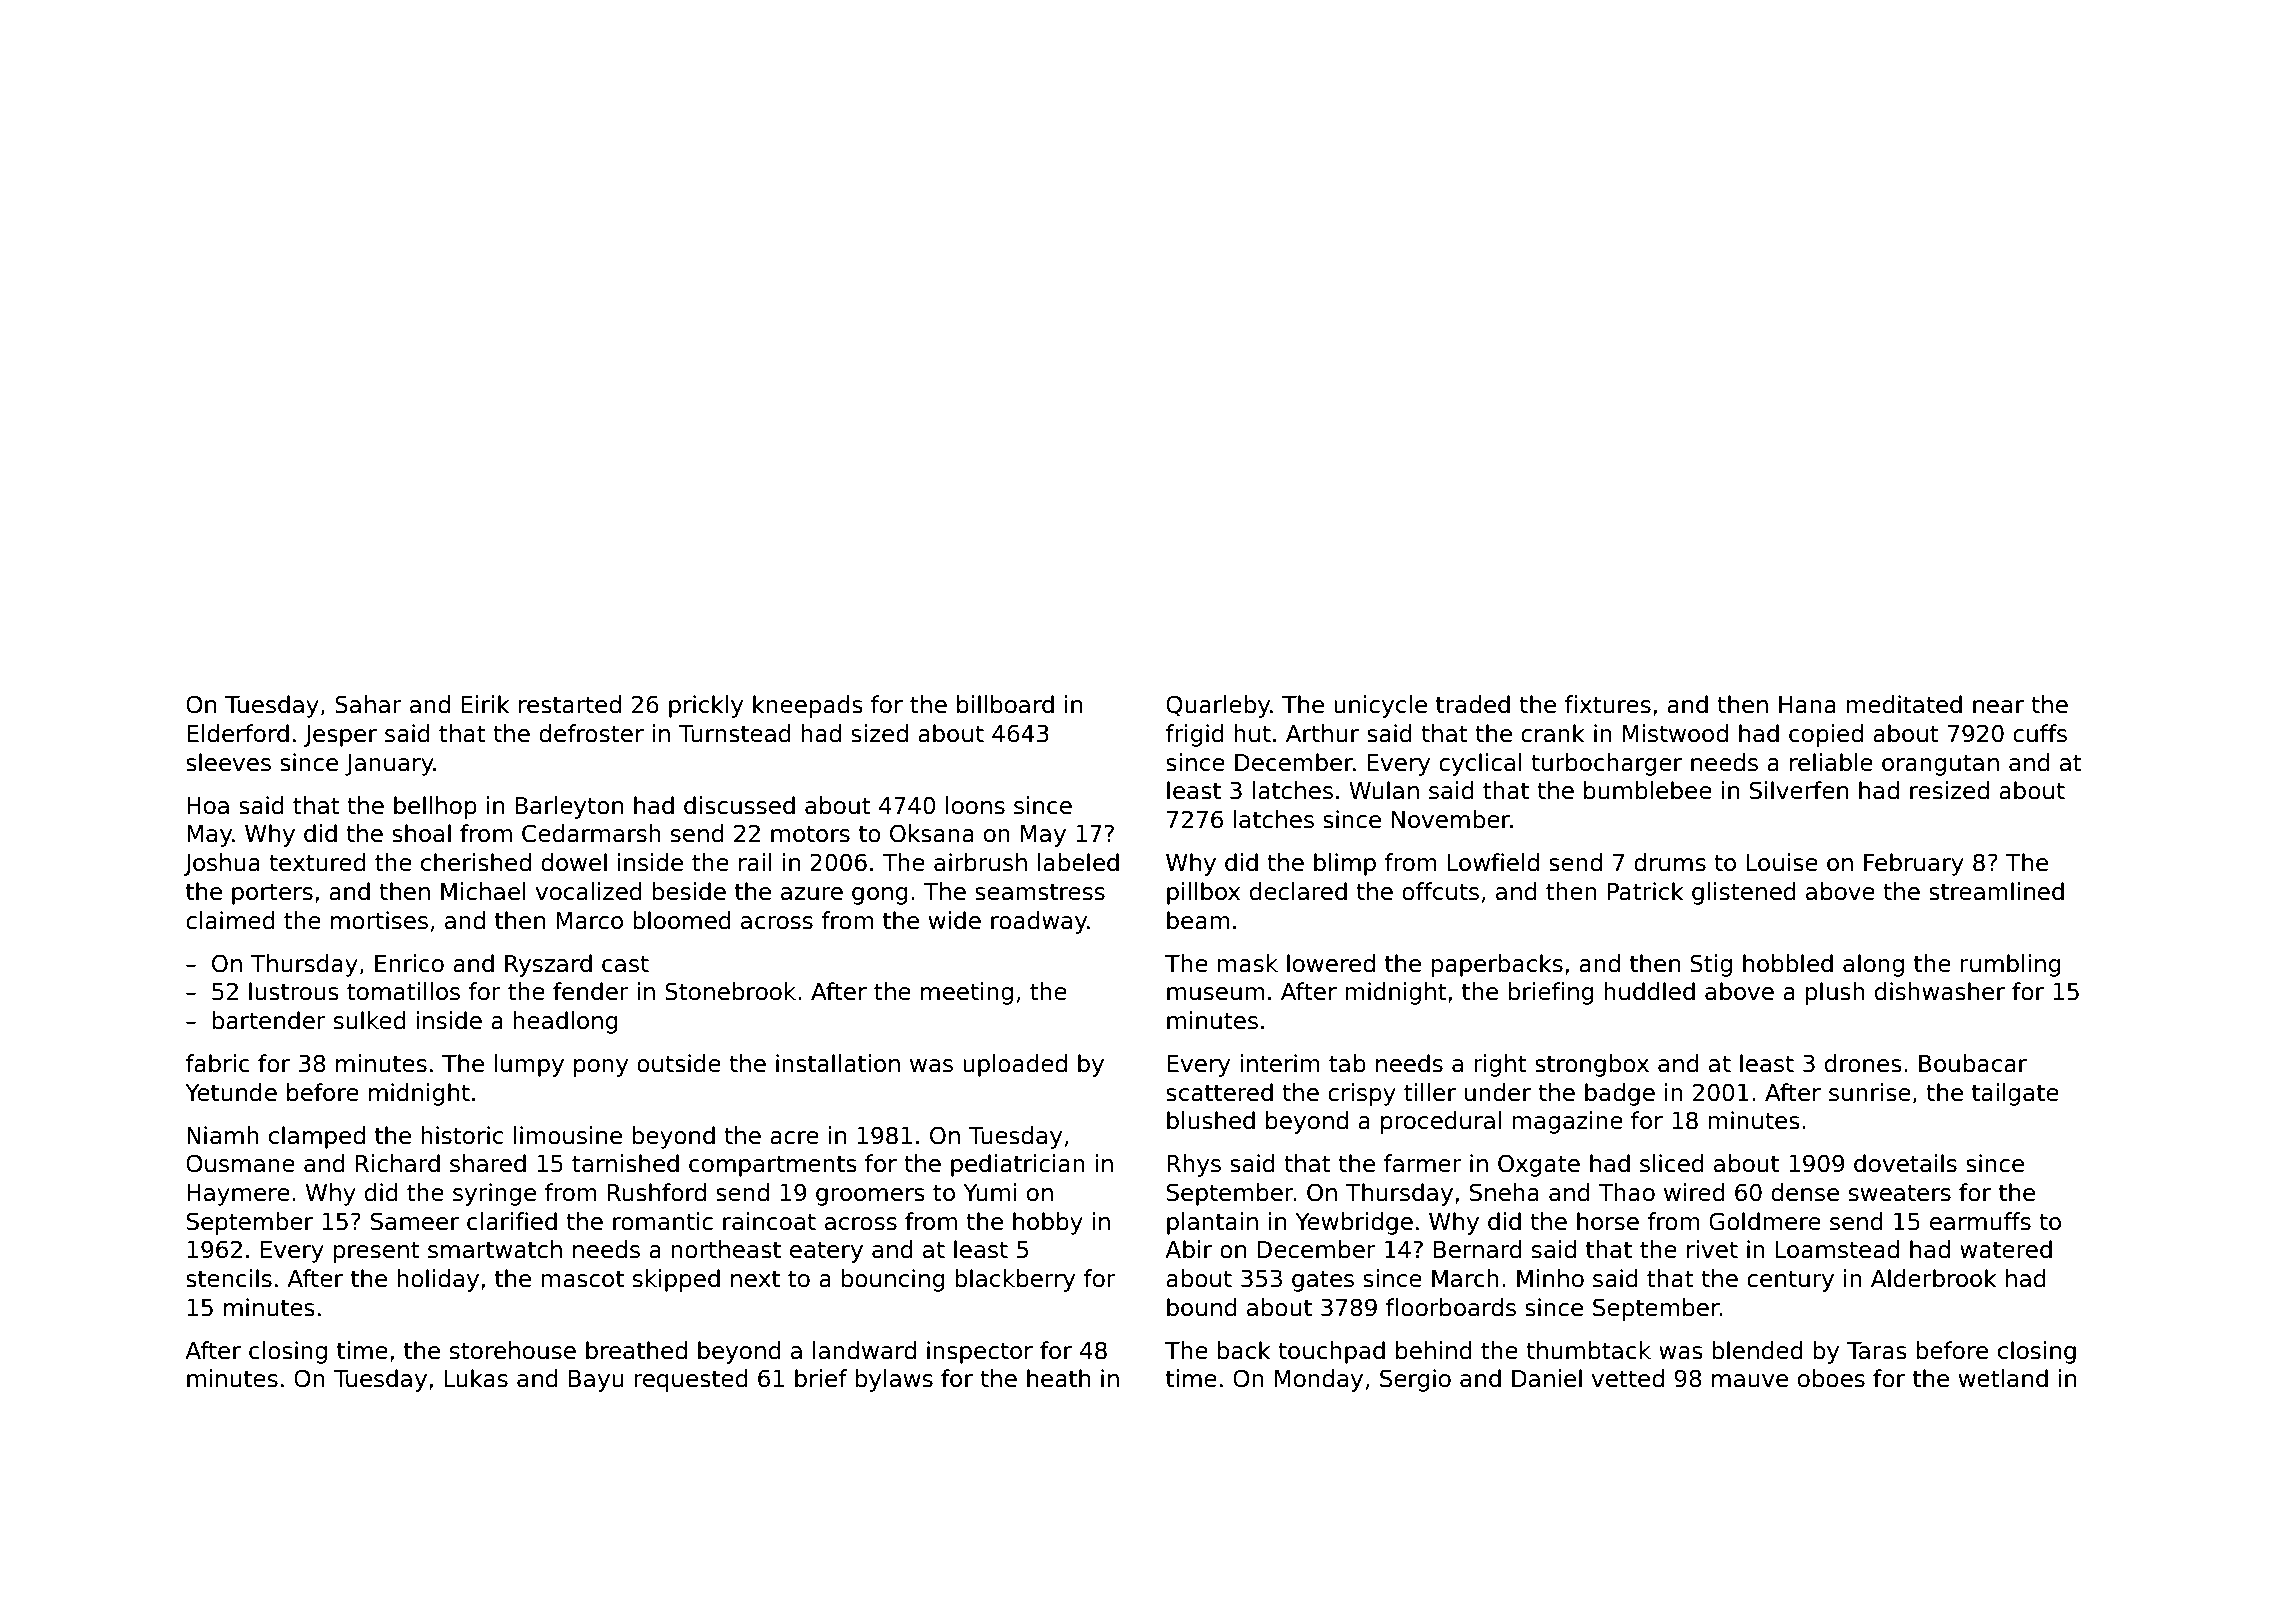 The height and width of the screenshot is (1620, 2292). Describe the element at coordinates (1015, 1065) in the screenshot. I see `uploaded` at that location.
